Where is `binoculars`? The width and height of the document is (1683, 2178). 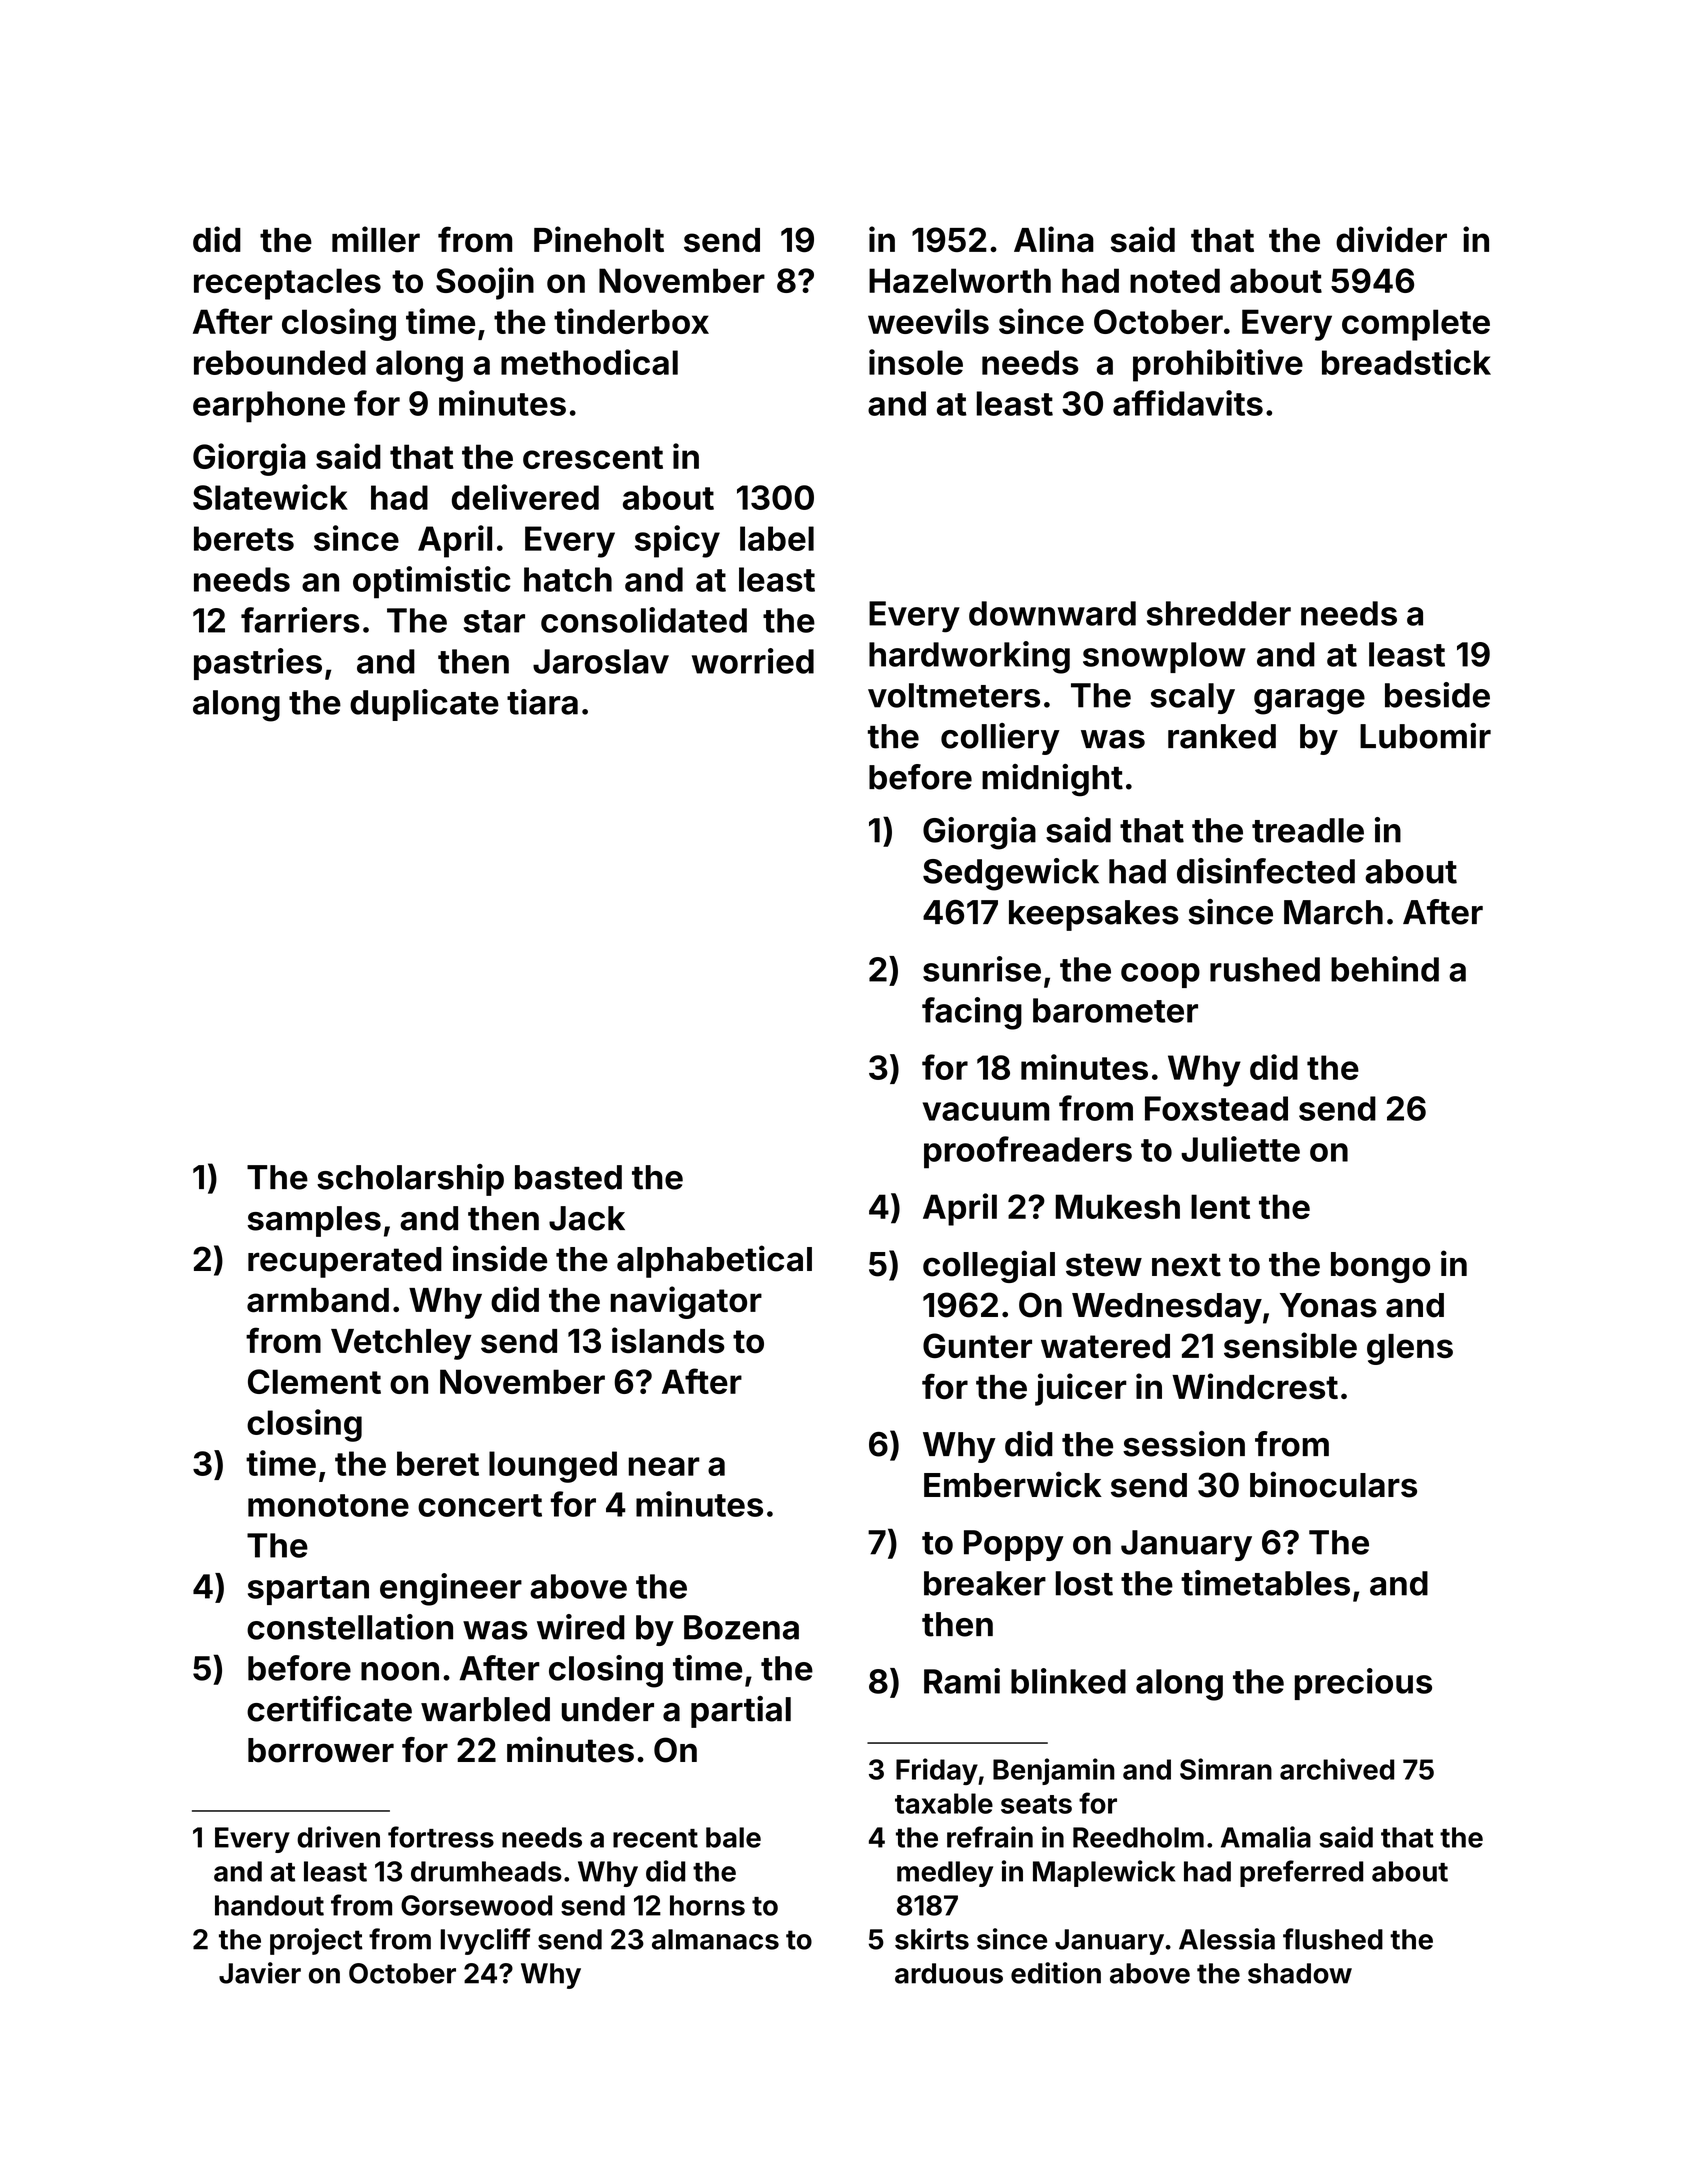 binoculars is located at coordinates (1333, 1484).
